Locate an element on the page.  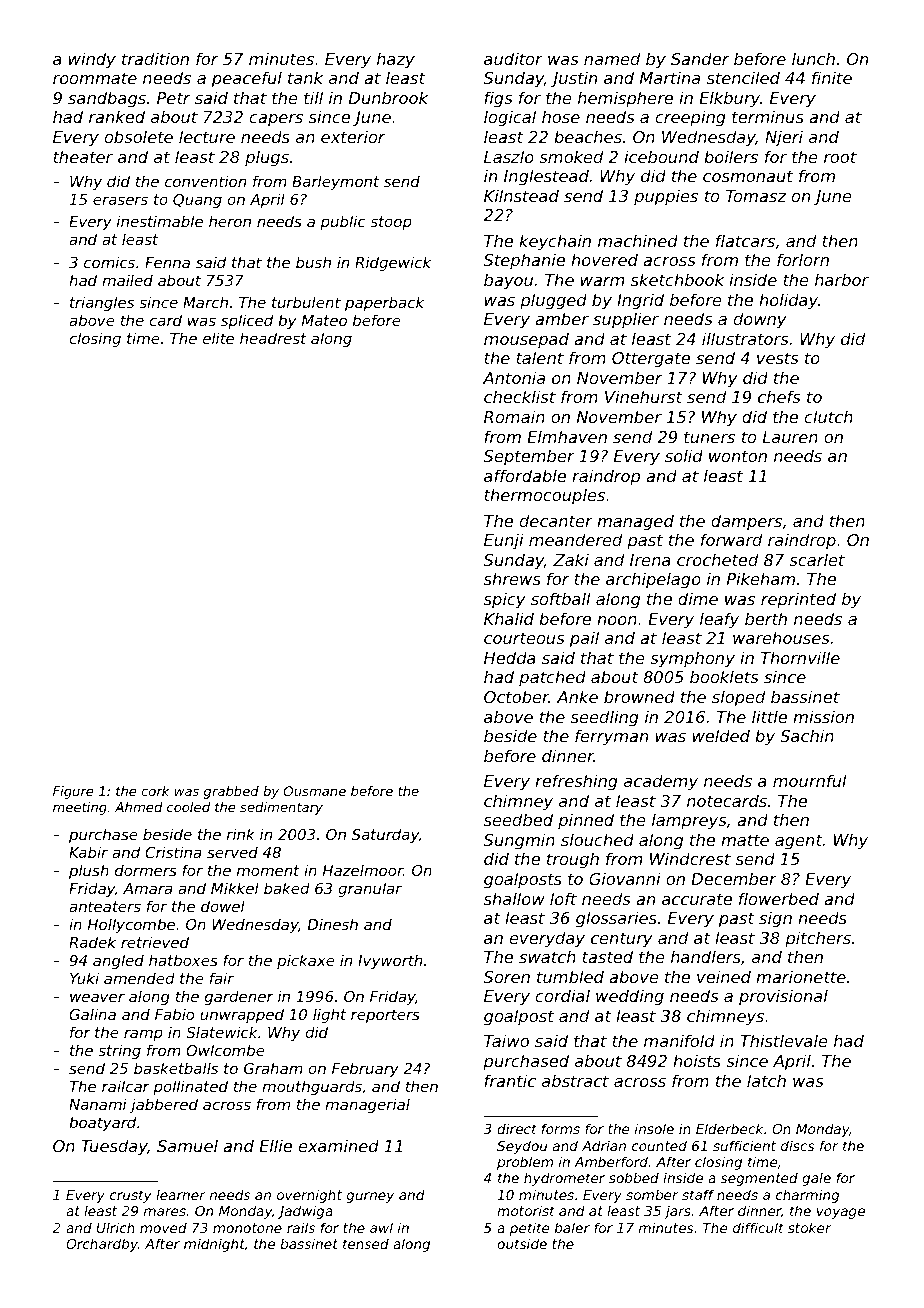
lunch is located at coordinates (813, 58).
